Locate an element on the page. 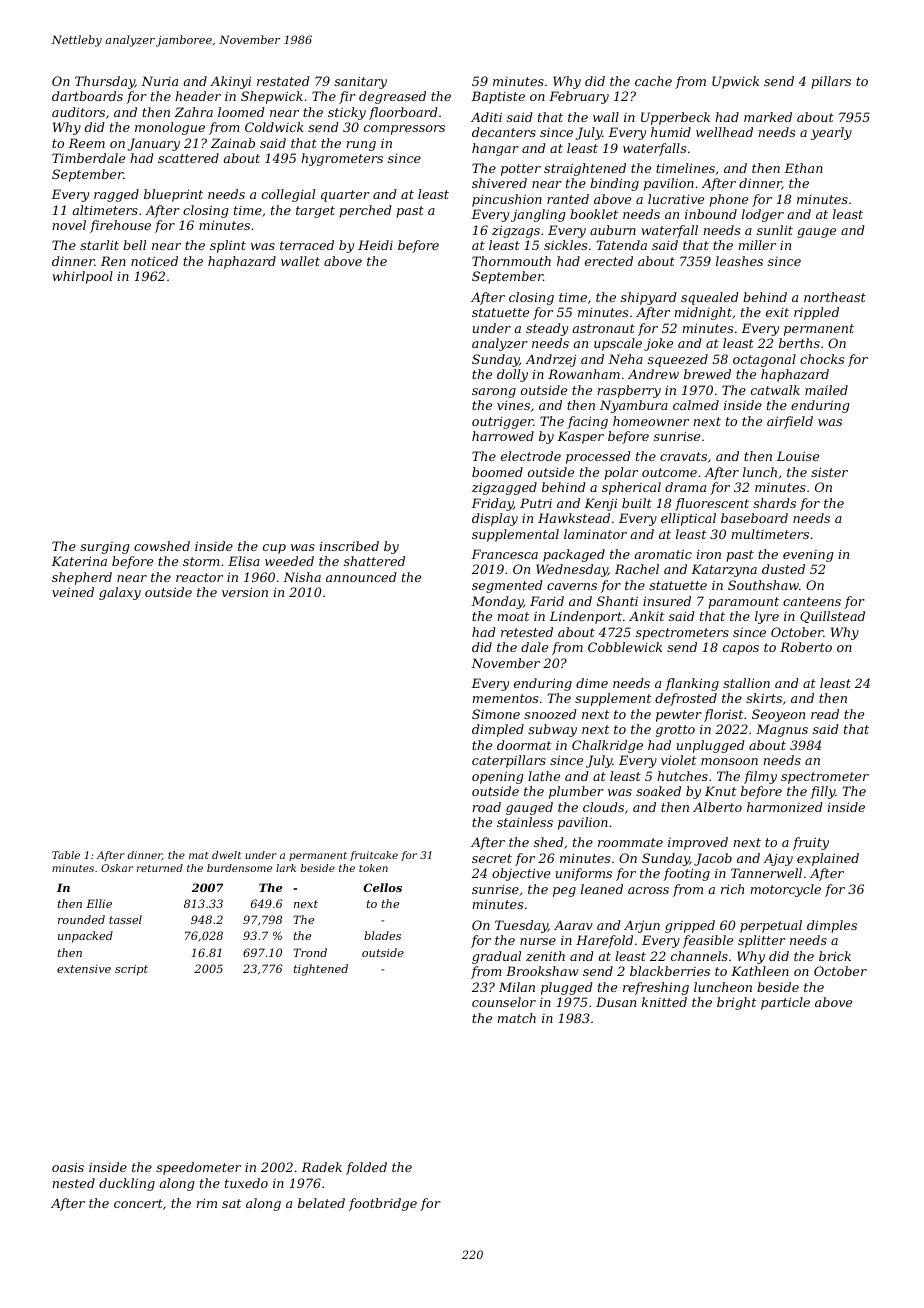 This image has height=1308, width=924. sat is located at coordinates (231, 1203).
